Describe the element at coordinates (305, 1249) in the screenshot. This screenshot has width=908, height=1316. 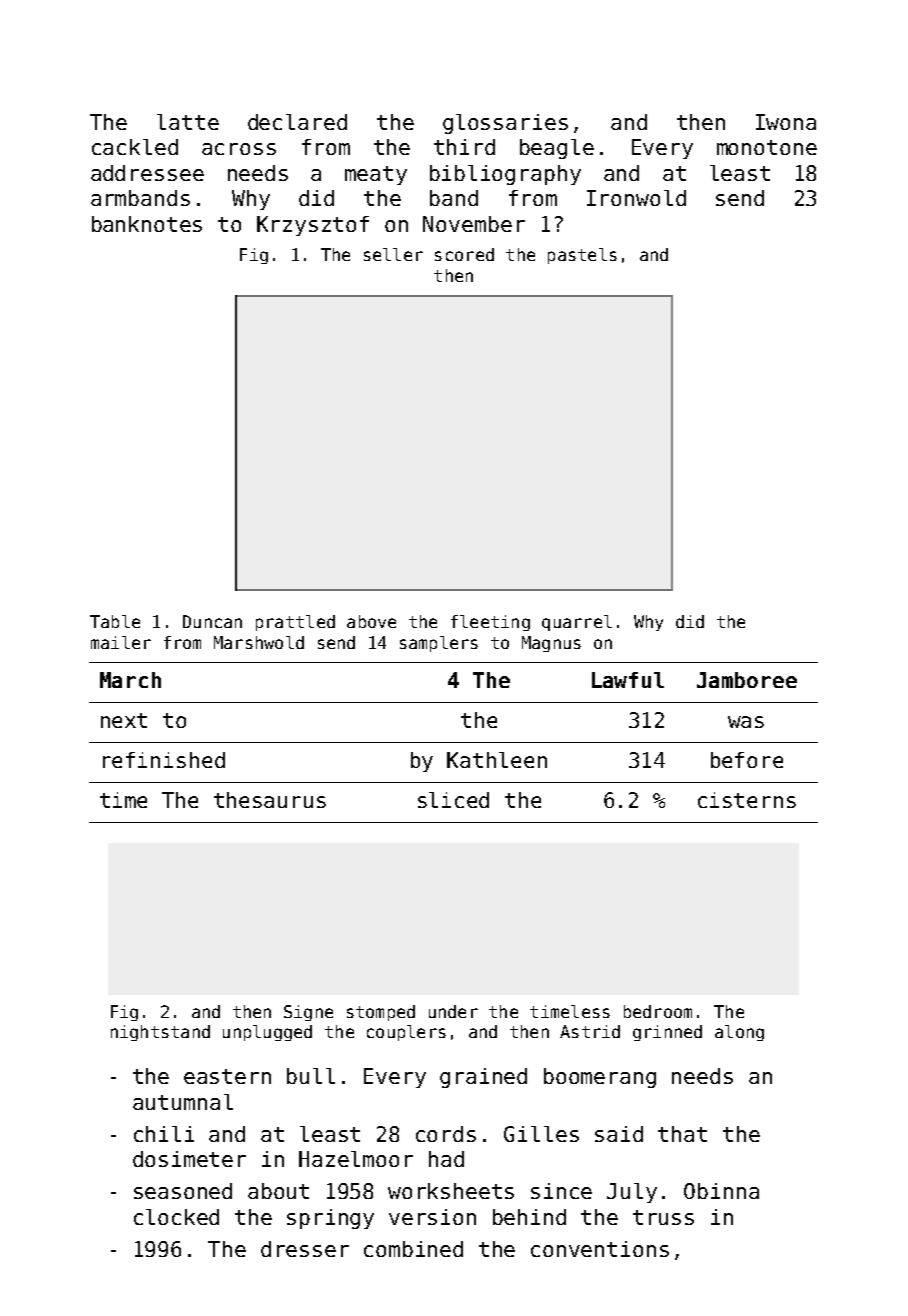
I see `dresser` at that location.
